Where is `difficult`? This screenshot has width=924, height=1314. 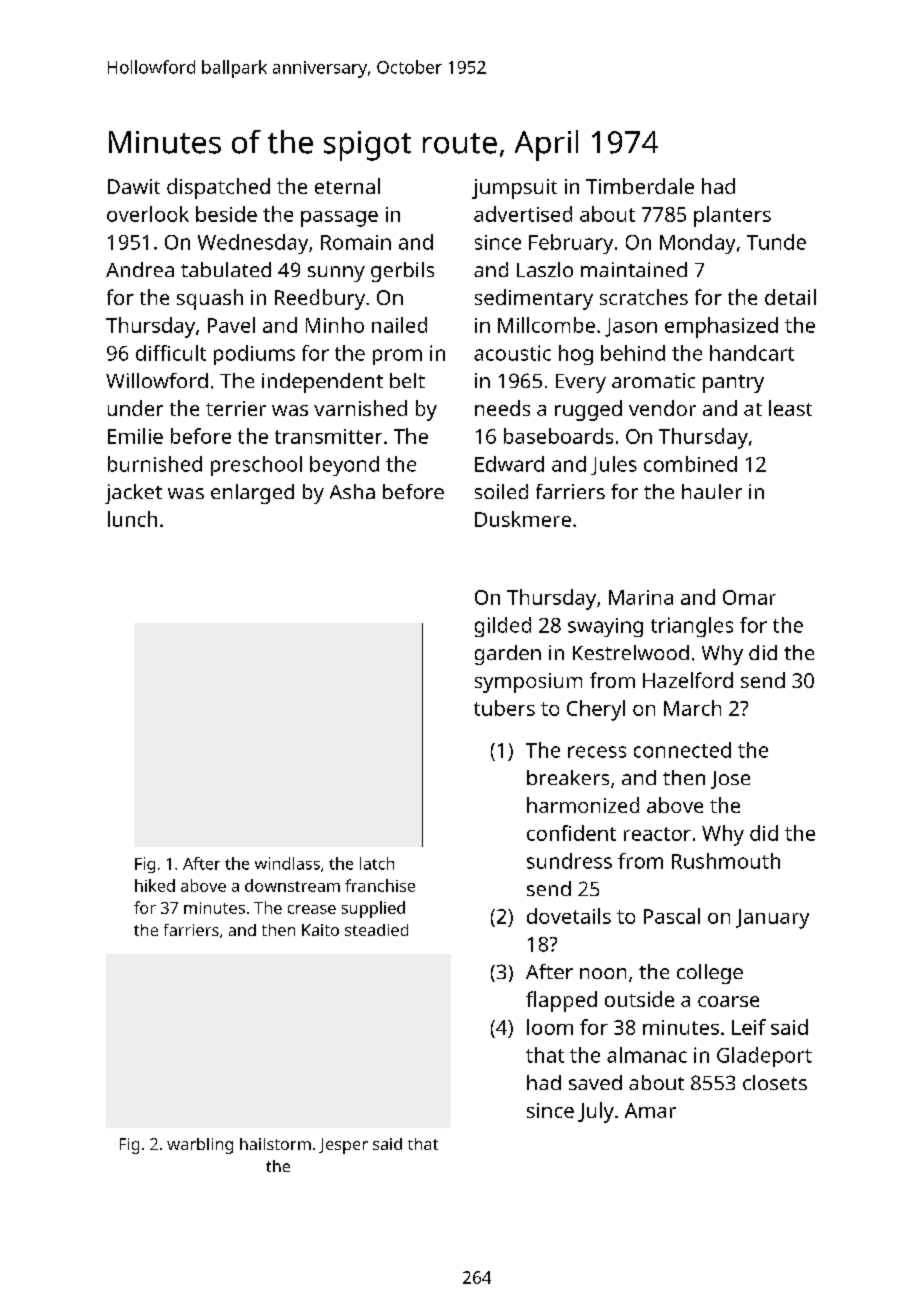 difficult is located at coordinates (171, 353).
